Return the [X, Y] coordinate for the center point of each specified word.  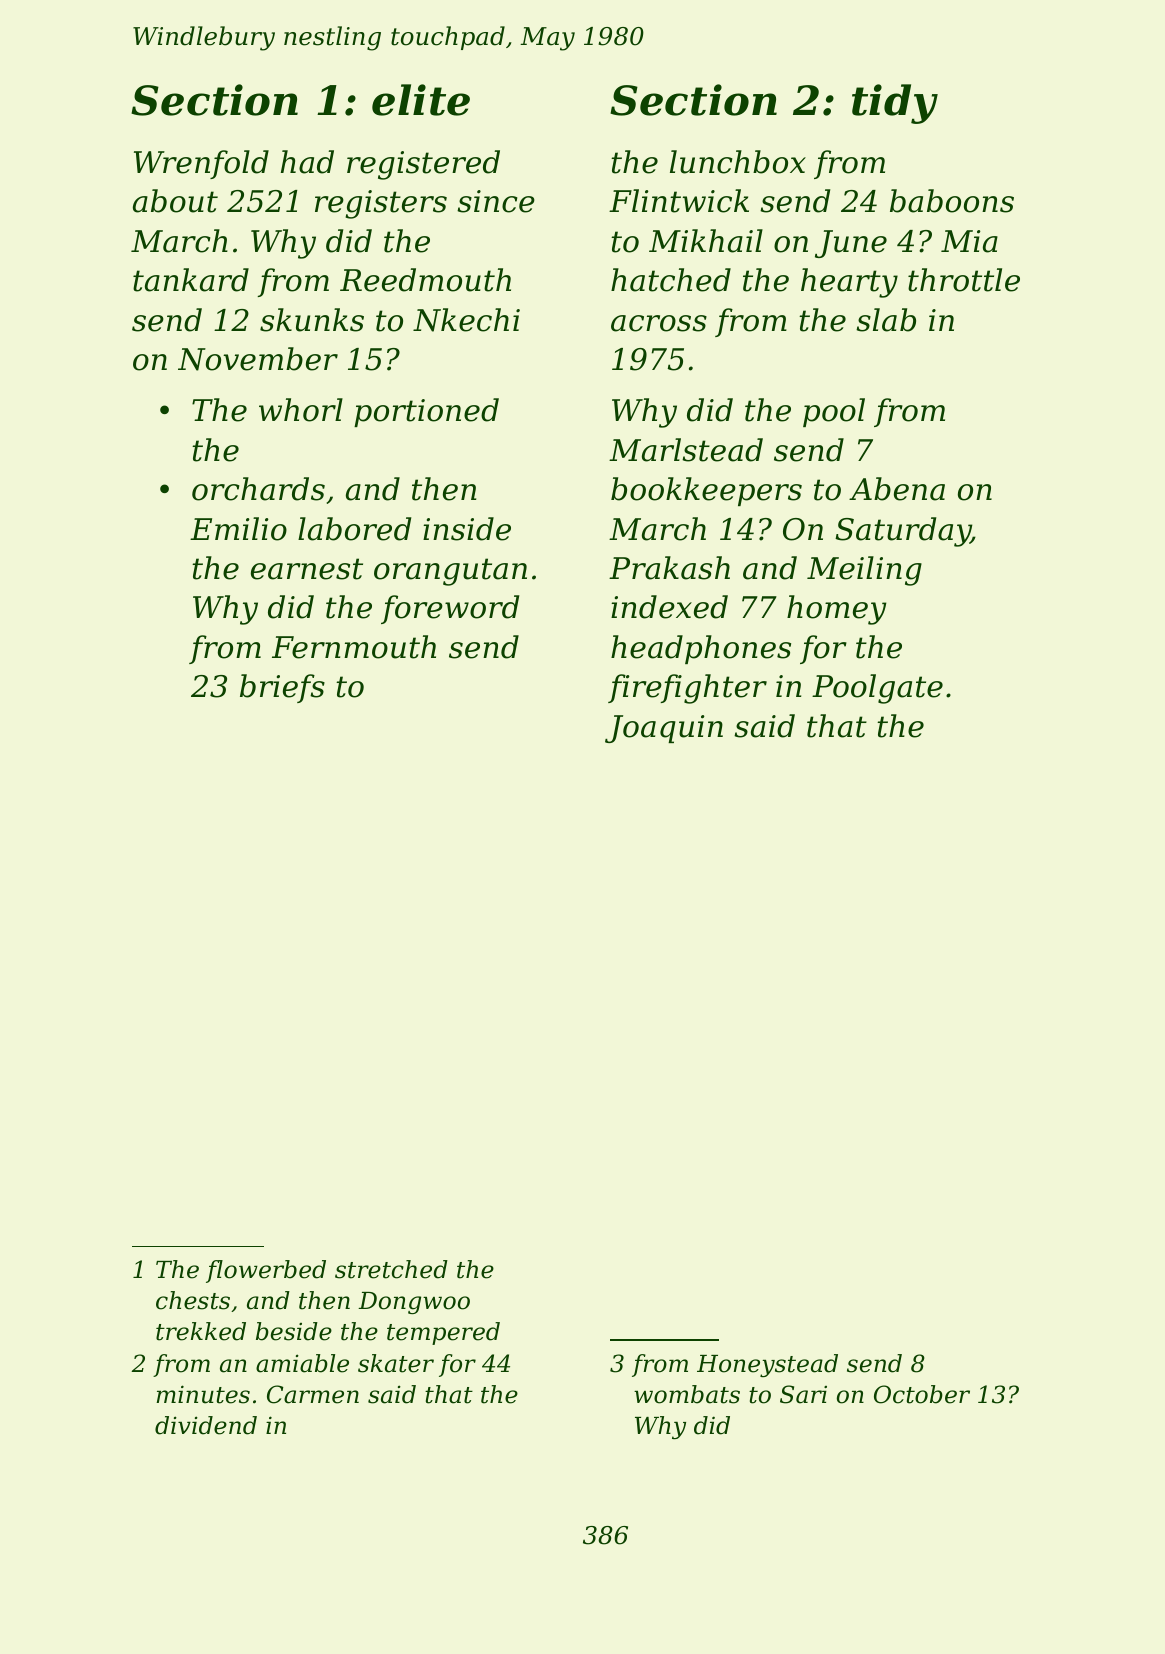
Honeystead [767, 1365]
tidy [895, 104]
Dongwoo [414, 1303]
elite [421, 100]
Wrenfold [201, 164]
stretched [391, 1269]
